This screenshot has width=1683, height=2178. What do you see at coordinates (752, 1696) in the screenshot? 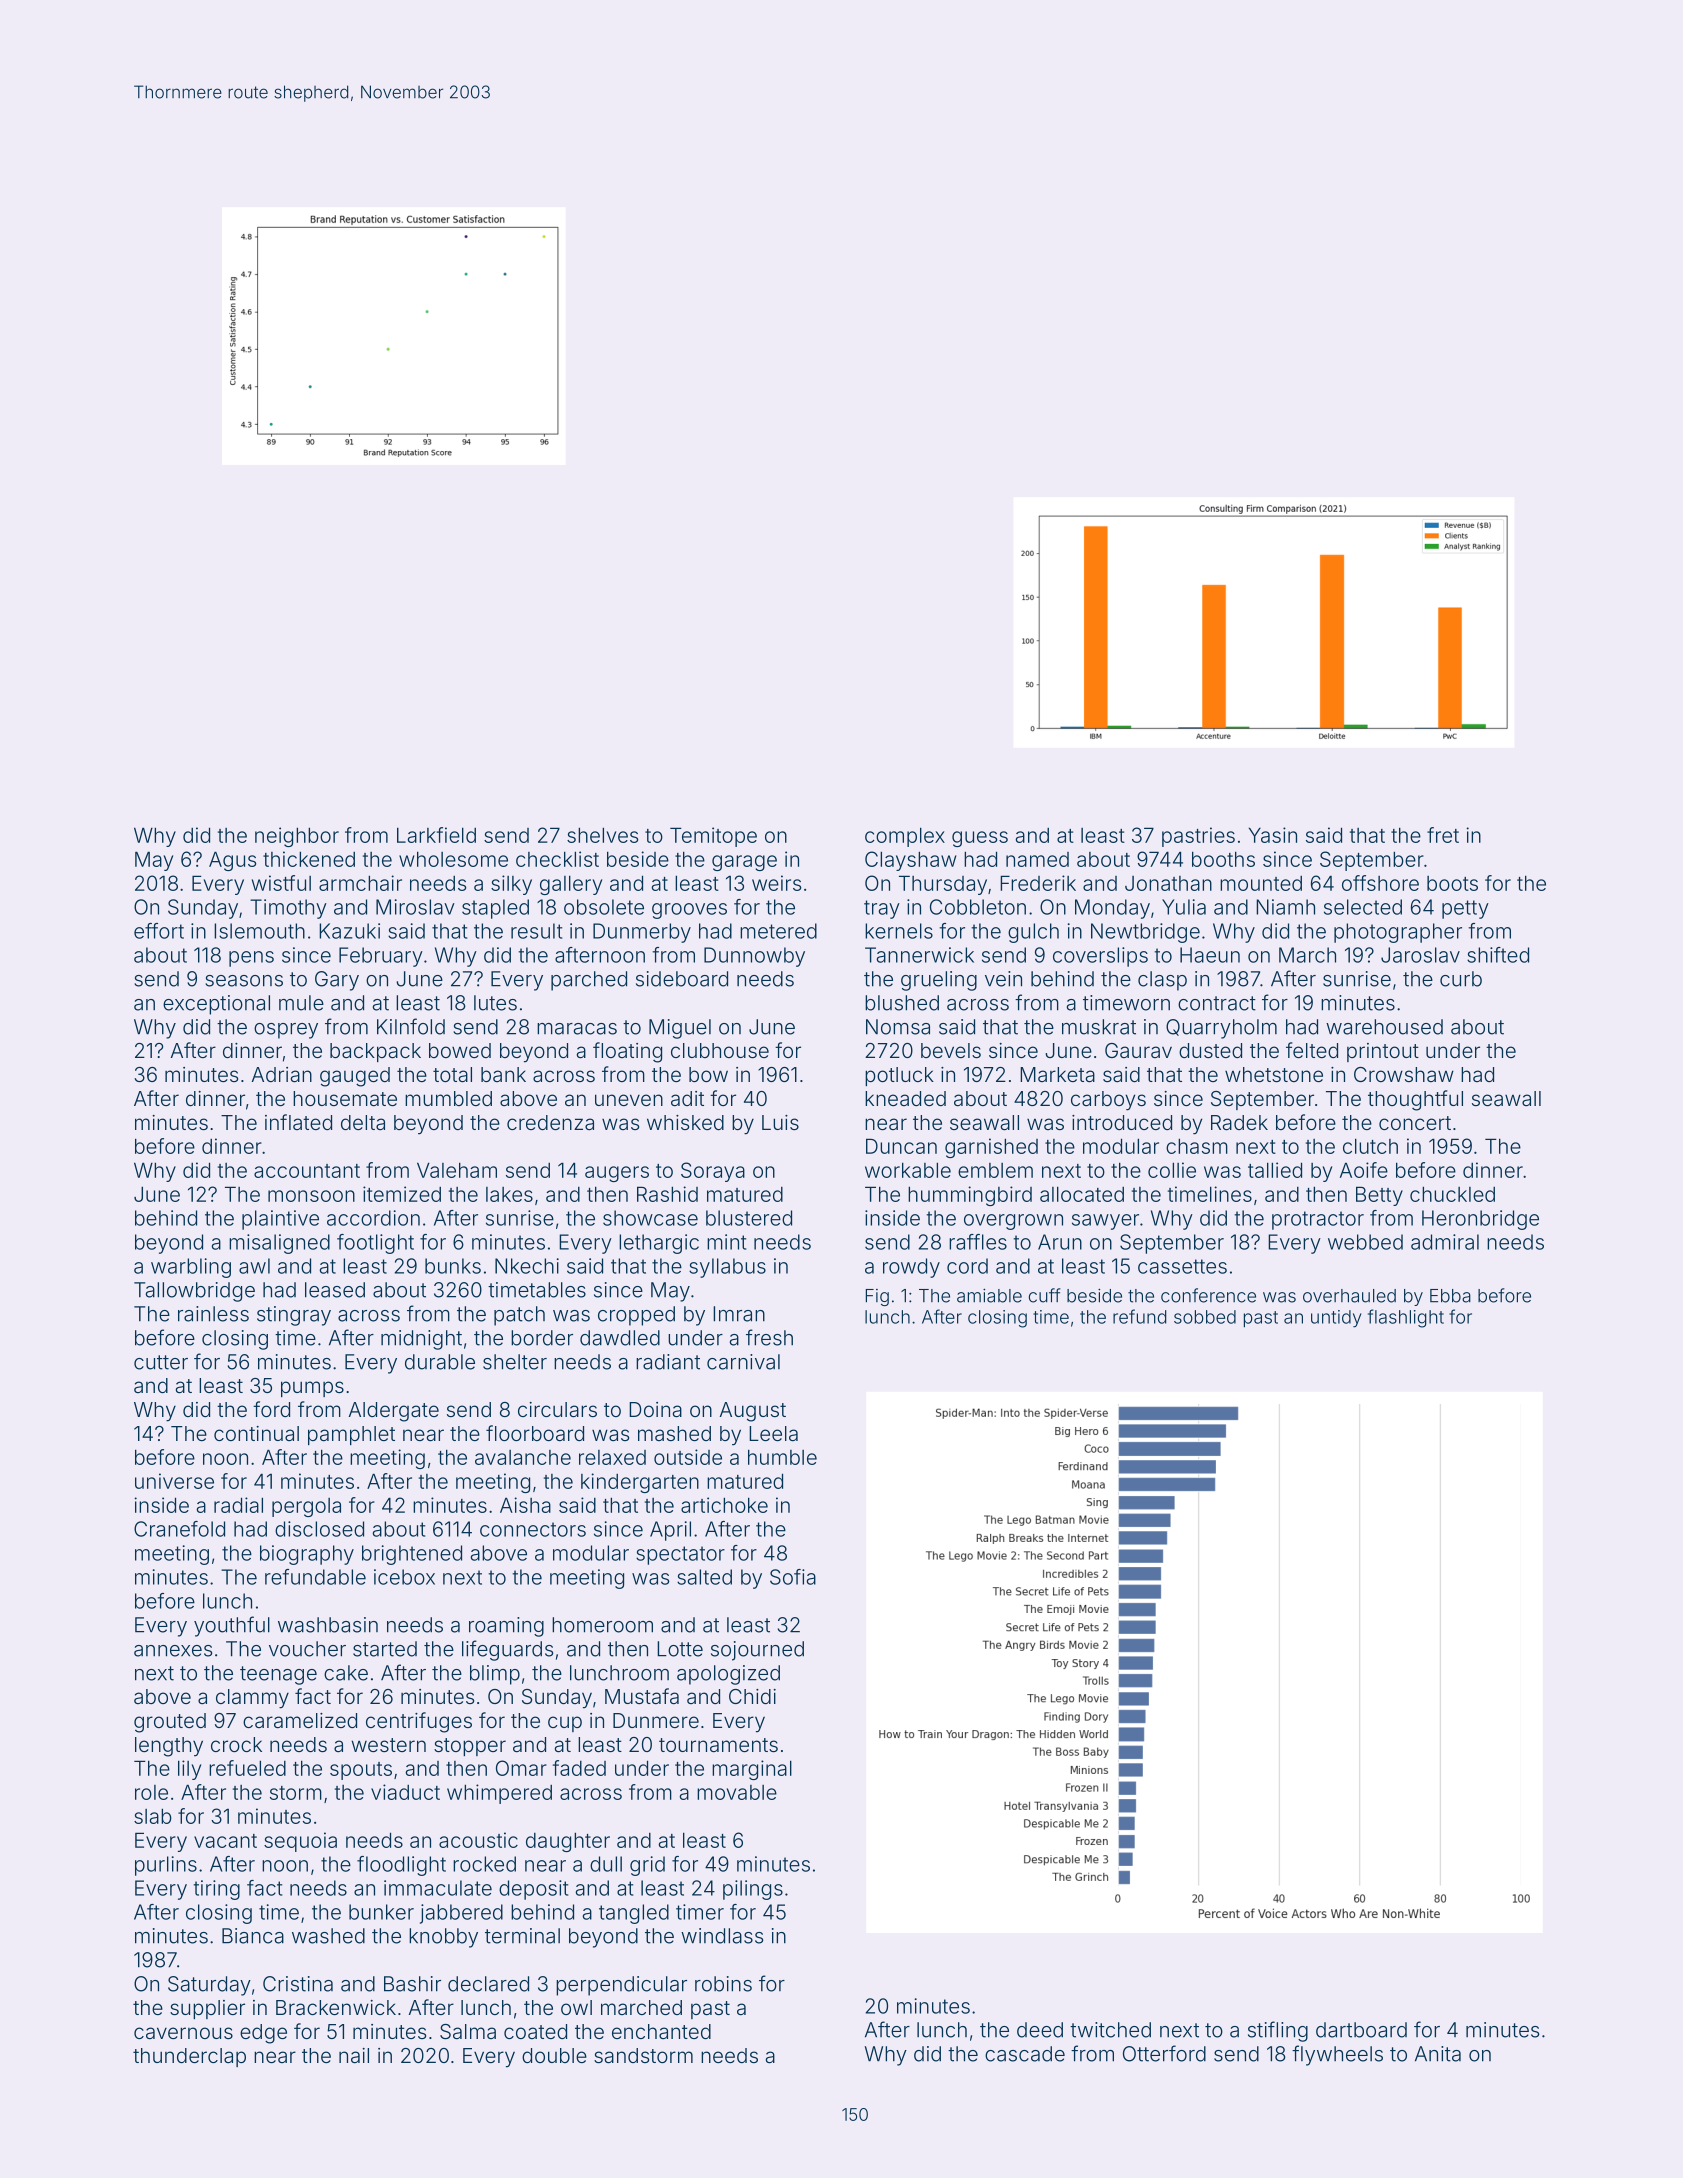
I see `Chidi` at bounding box center [752, 1696].
